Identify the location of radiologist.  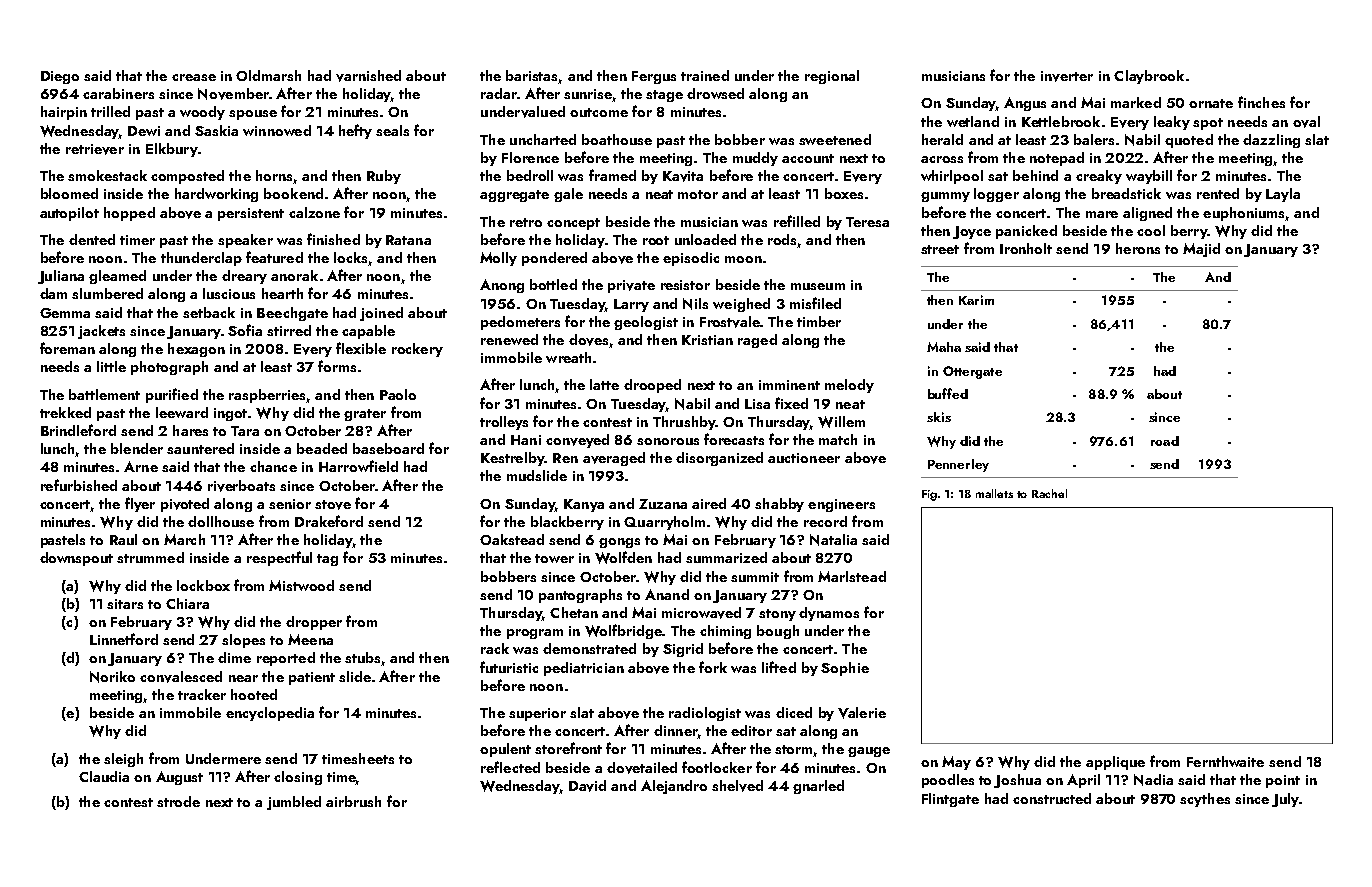
(705, 714).
